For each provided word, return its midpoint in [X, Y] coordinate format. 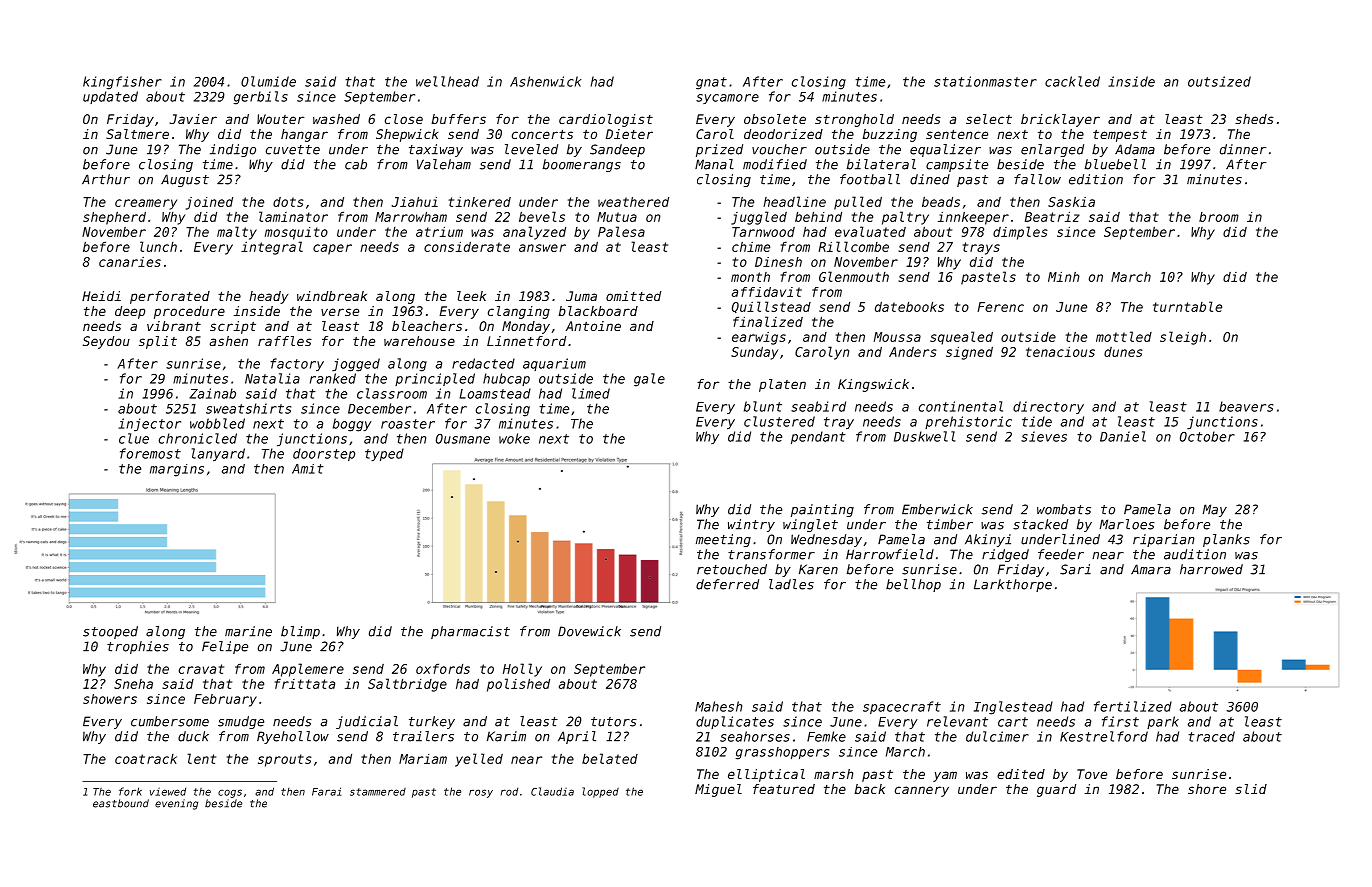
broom [1219, 217]
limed [591, 393]
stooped [110, 632]
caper [332, 249]
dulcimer [997, 736]
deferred [727, 584]
